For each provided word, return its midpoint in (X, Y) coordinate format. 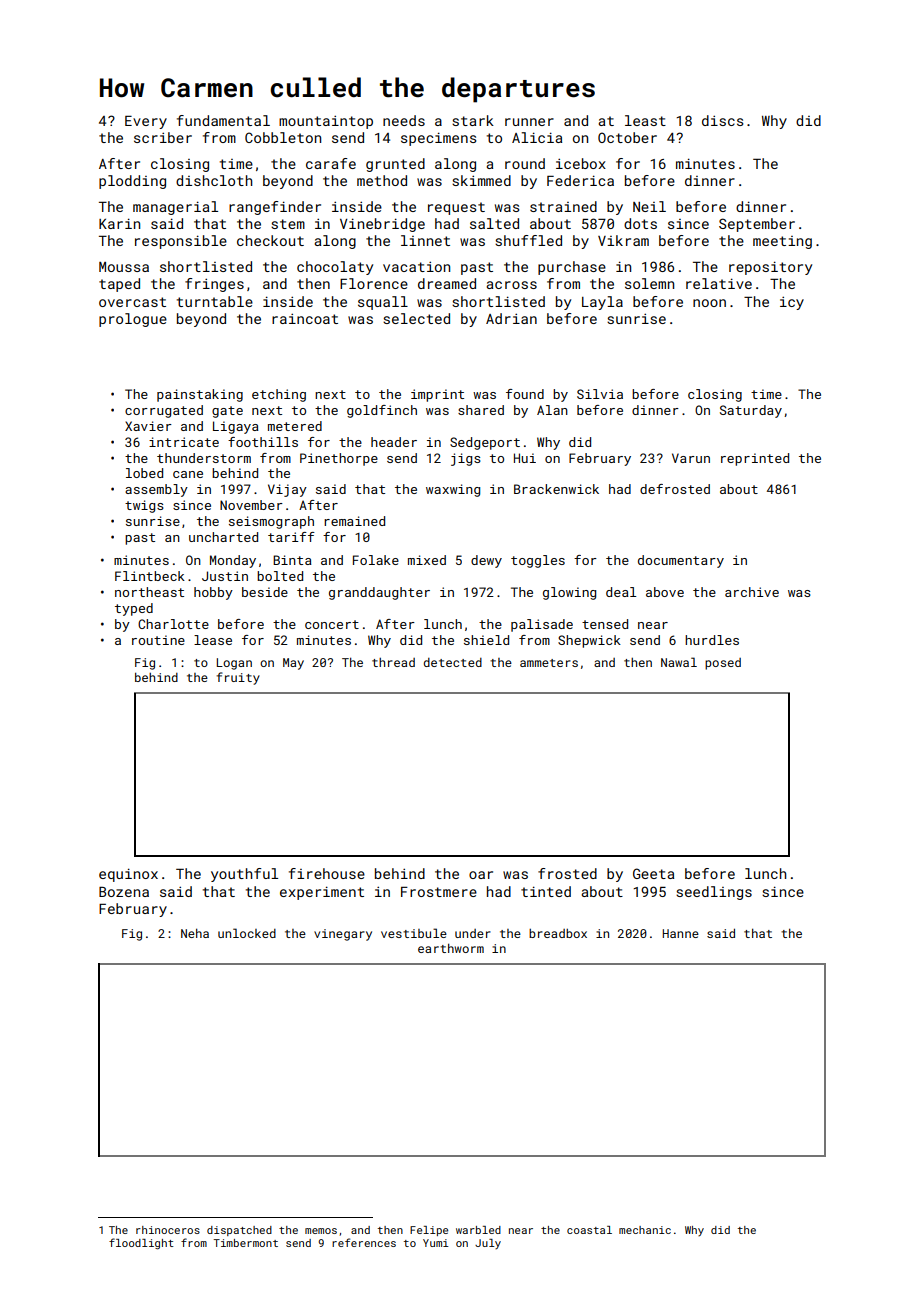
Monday (233, 561)
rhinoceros (168, 1230)
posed (723, 664)
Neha (195, 933)
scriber (163, 137)
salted (494, 223)
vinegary (343, 935)
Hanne (681, 933)
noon (709, 303)
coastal (589, 1230)
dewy (486, 561)
